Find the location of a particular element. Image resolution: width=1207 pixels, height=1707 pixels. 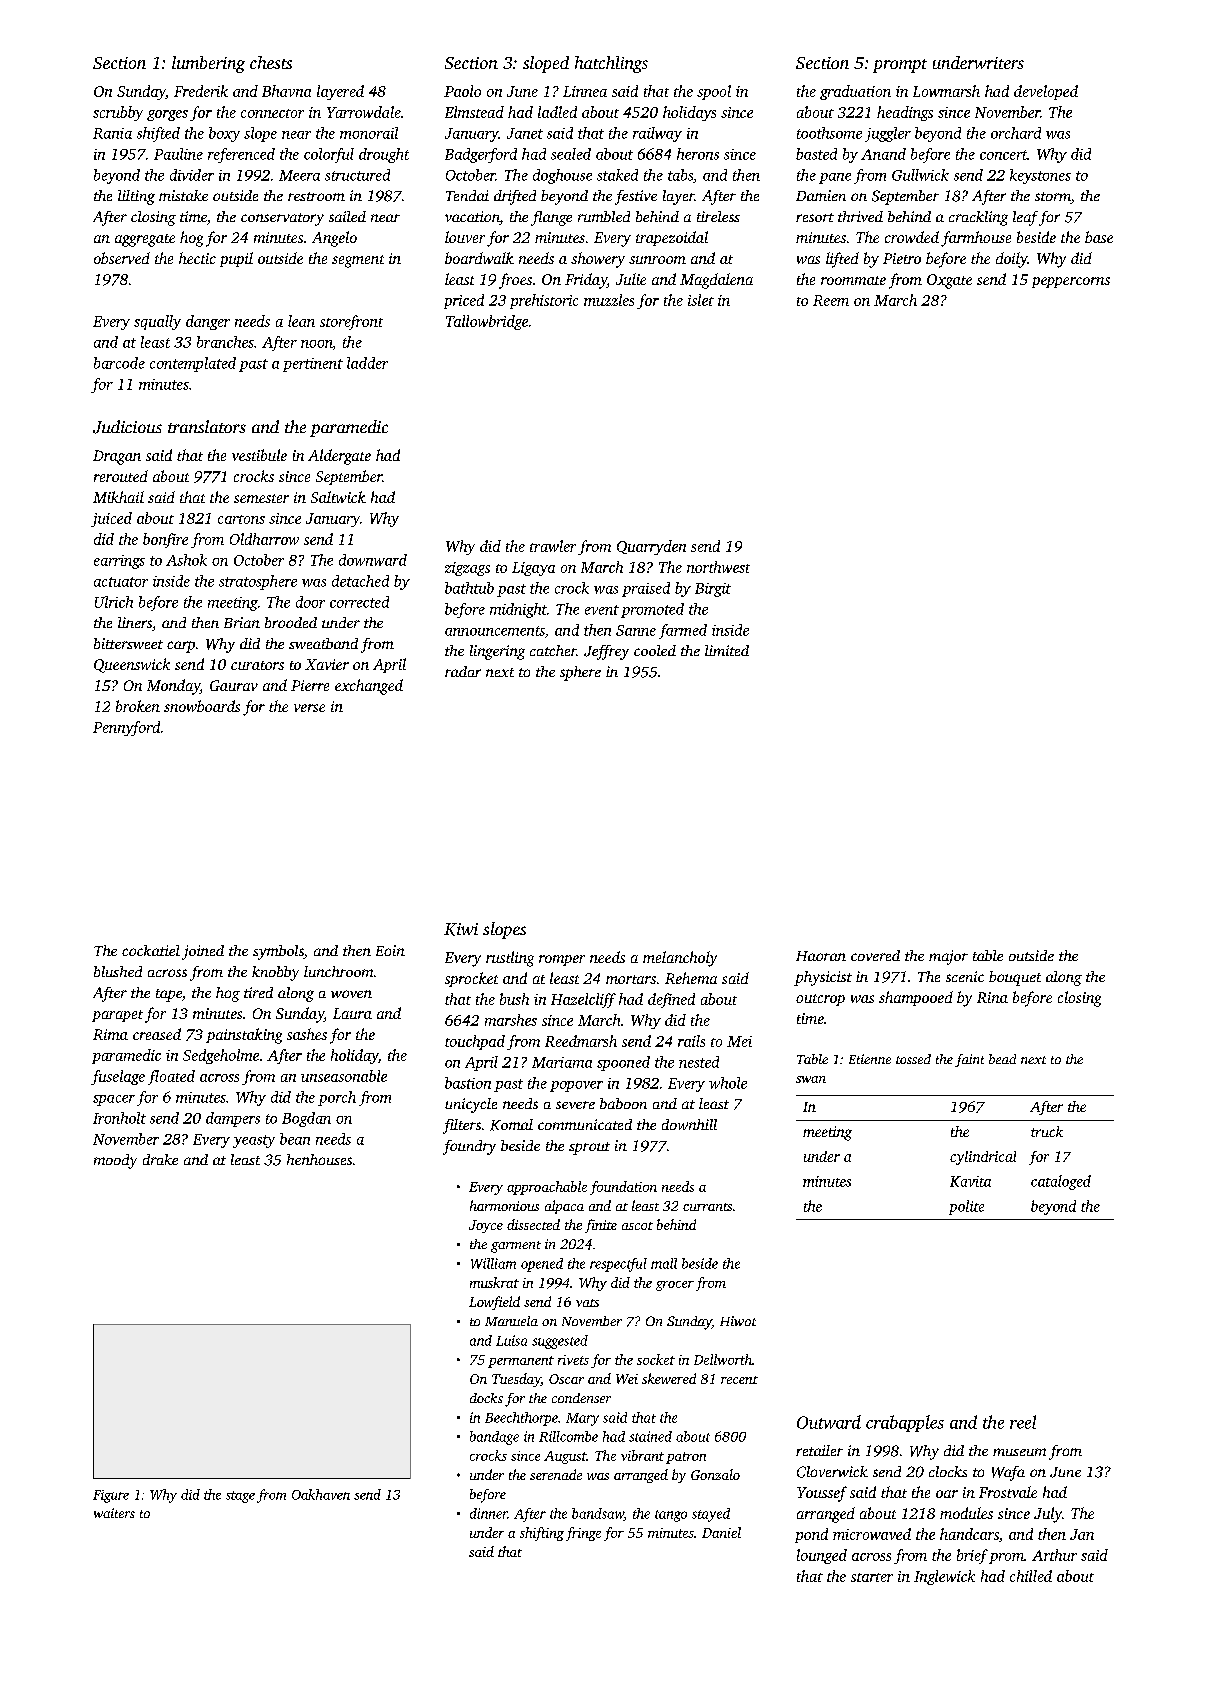

verse is located at coordinates (309, 708).
